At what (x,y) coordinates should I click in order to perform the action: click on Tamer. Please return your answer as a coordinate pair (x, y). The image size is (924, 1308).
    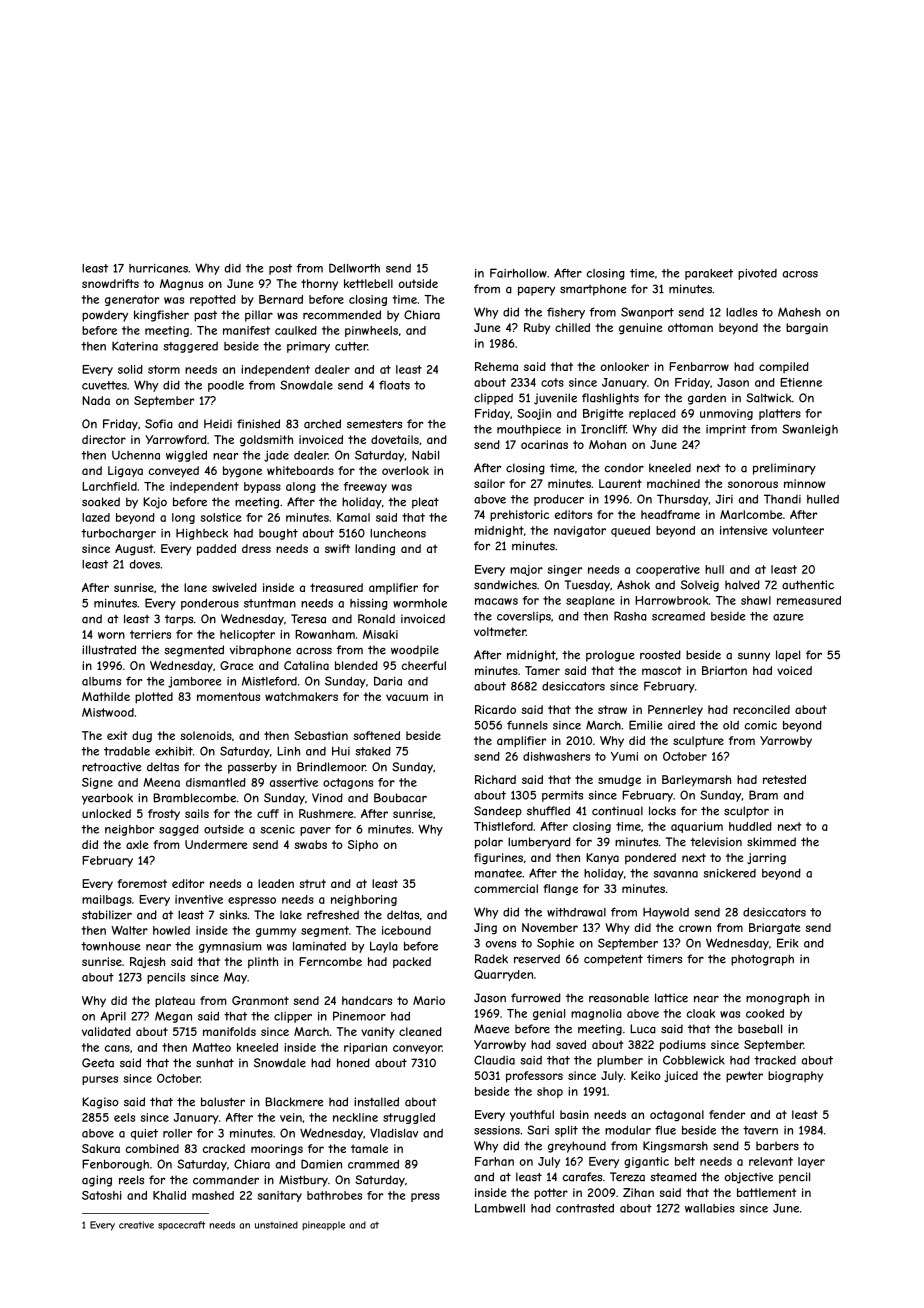
    Looking at the image, I should click on (542, 670).
